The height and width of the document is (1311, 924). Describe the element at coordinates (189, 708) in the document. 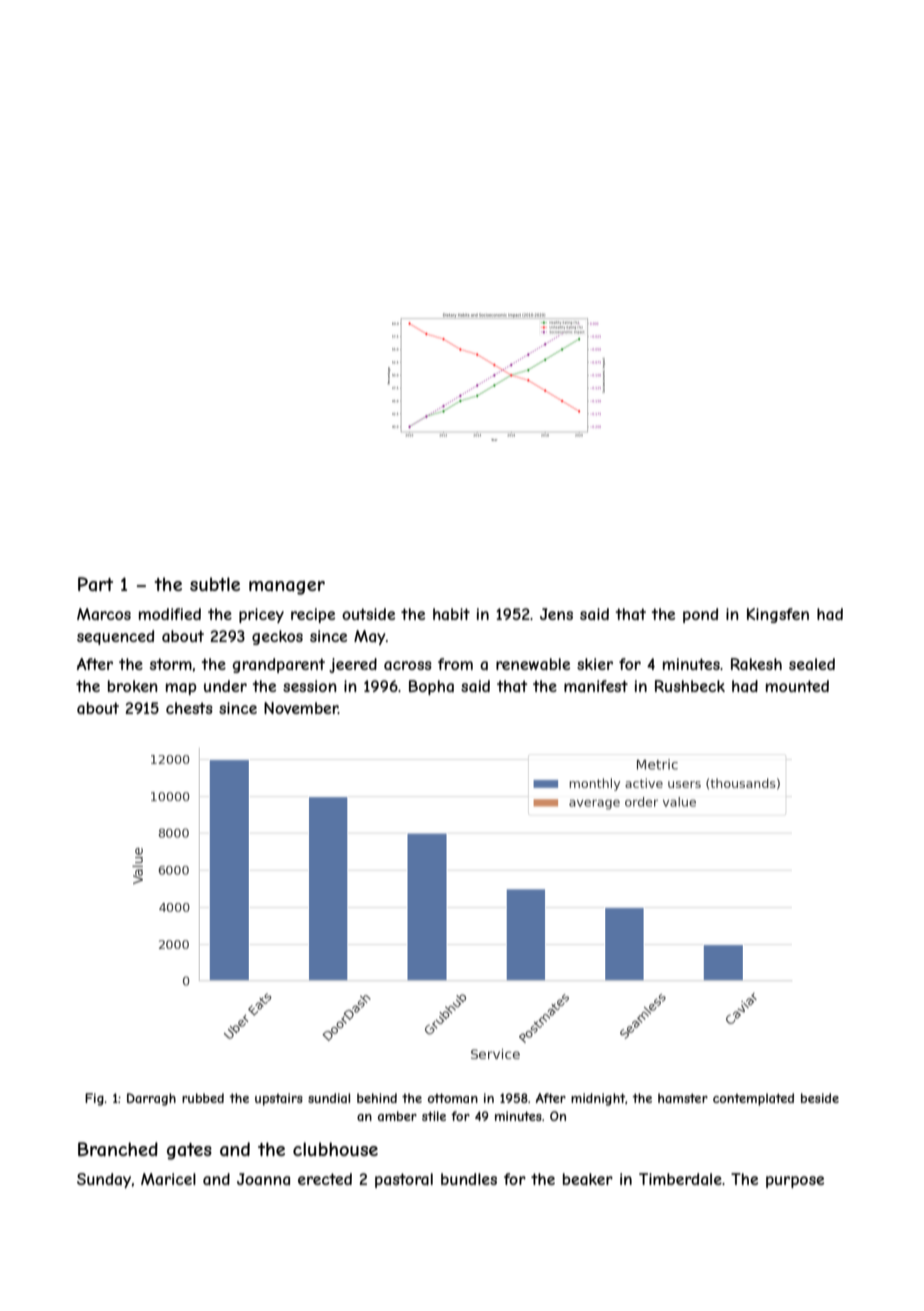

I see `chests` at that location.
